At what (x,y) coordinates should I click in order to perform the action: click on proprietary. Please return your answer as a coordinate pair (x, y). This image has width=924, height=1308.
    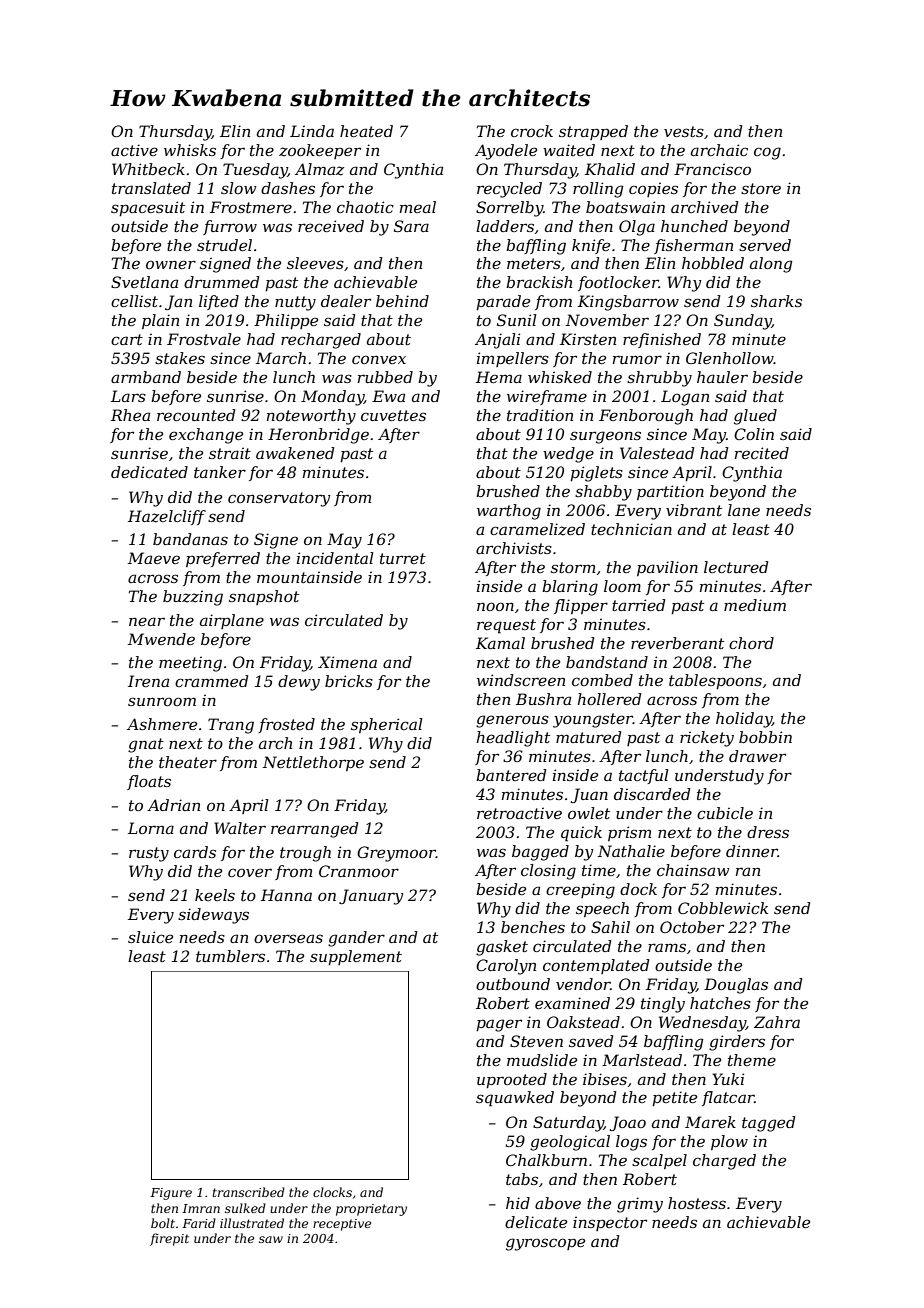
    Looking at the image, I should click on (371, 1210).
